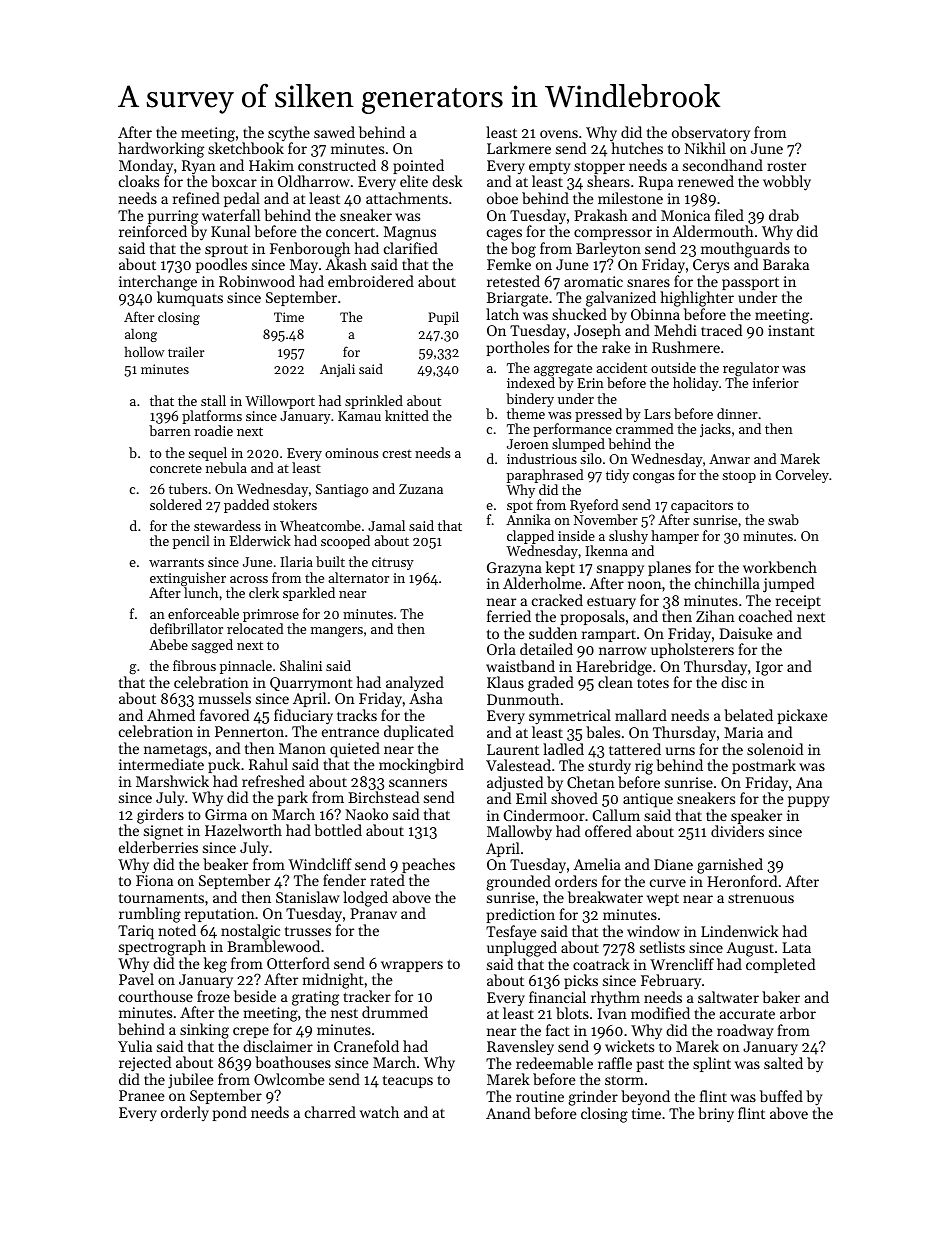 This image has width=952, height=1233. Describe the element at coordinates (798, 602) in the image. I see `receipt` at that location.
